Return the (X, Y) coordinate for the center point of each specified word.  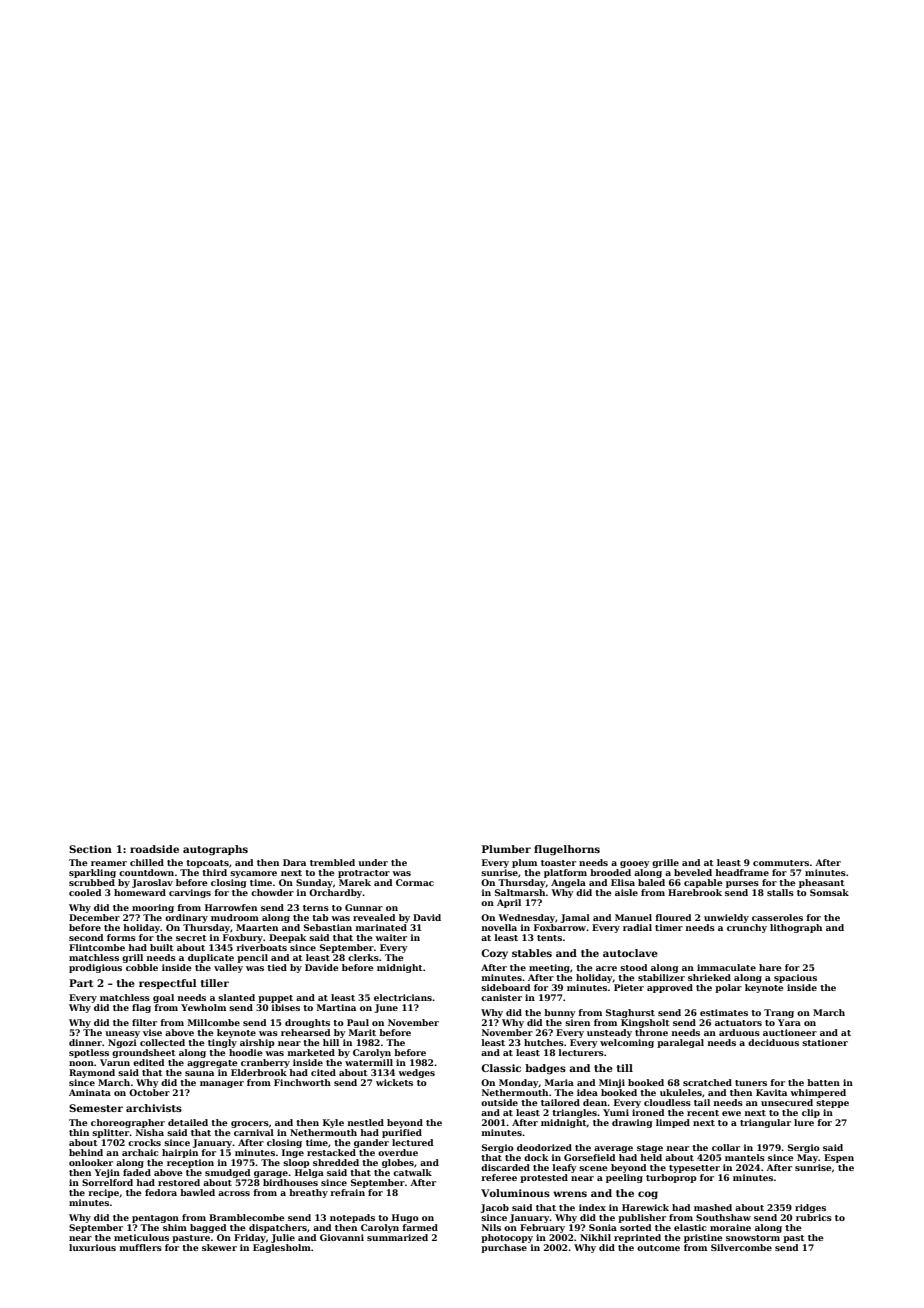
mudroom (235, 917)
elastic (690, 1227)
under (373, 862)
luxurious (92, 1247)
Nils (491, 1227)
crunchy (747, 928)
